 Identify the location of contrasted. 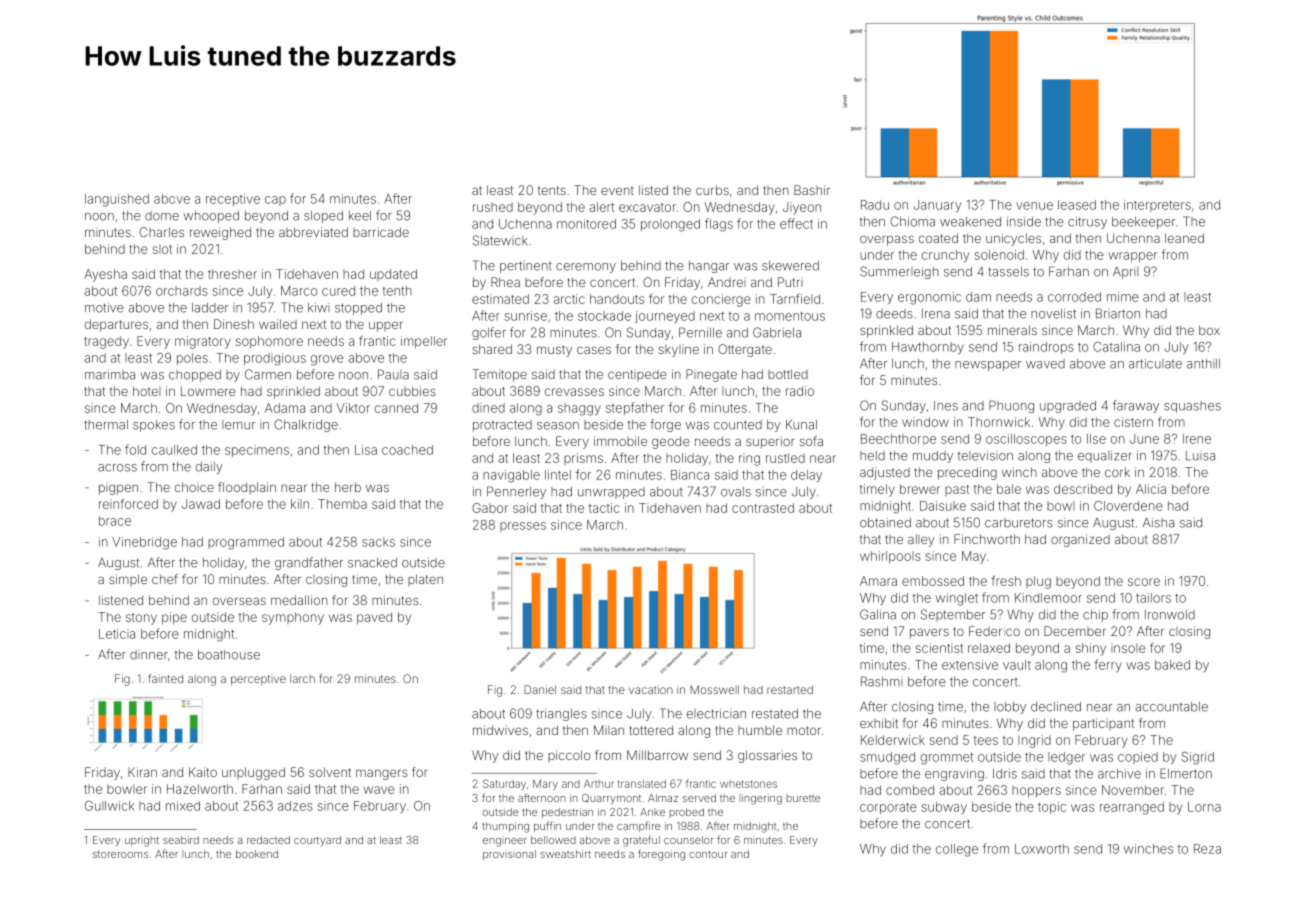
(763, 508).
